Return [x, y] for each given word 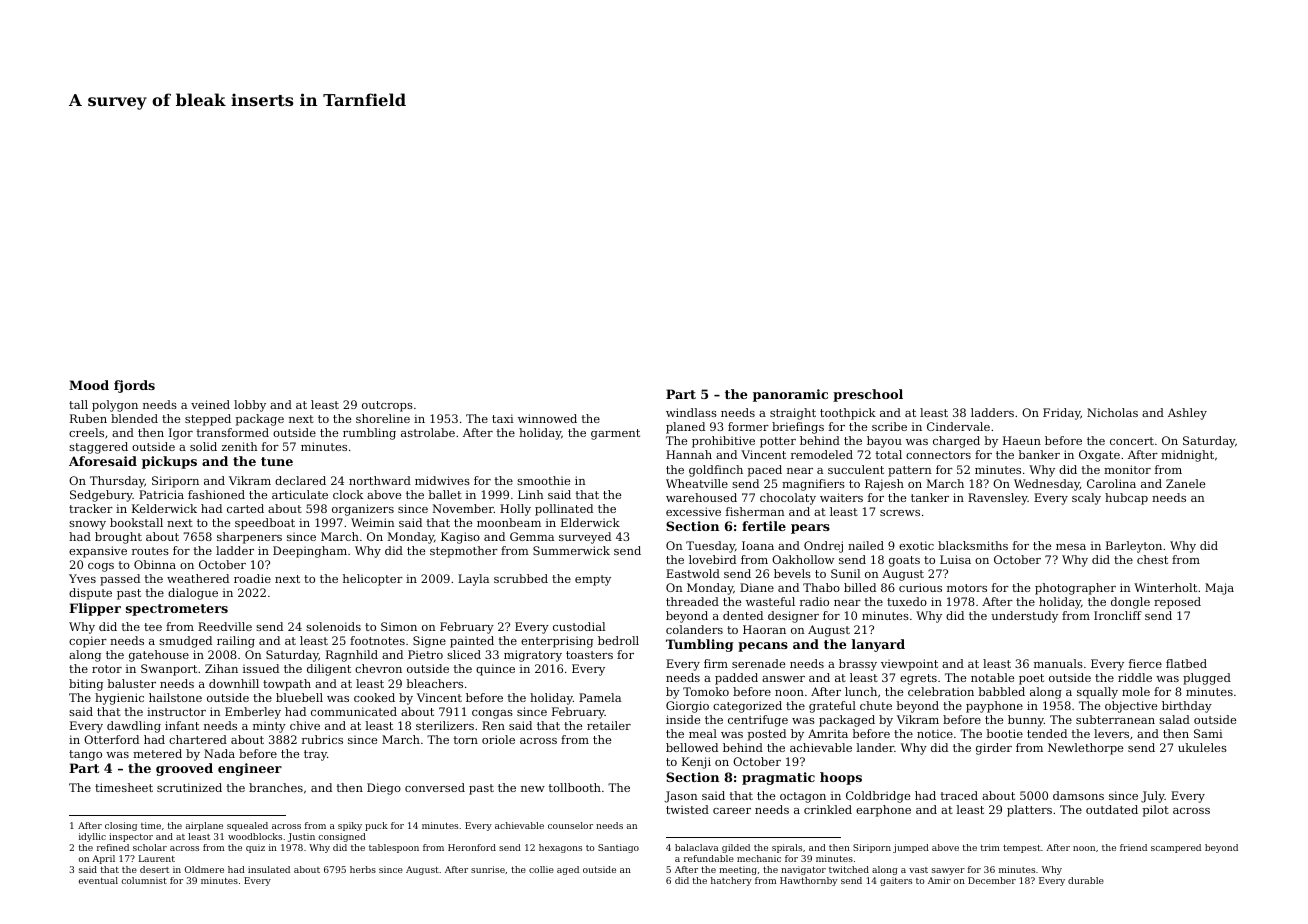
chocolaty [788, 499]
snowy [87, 525]
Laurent [157, 858]
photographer [1075, 589]
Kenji [696, 763]
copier [88, 642]
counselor [570, 825]
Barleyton [1134, 547]
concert [1132, 441]
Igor [181, 434]
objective [1131, 707]
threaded [692, 601]
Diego [384, 789]
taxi [503, 418]
